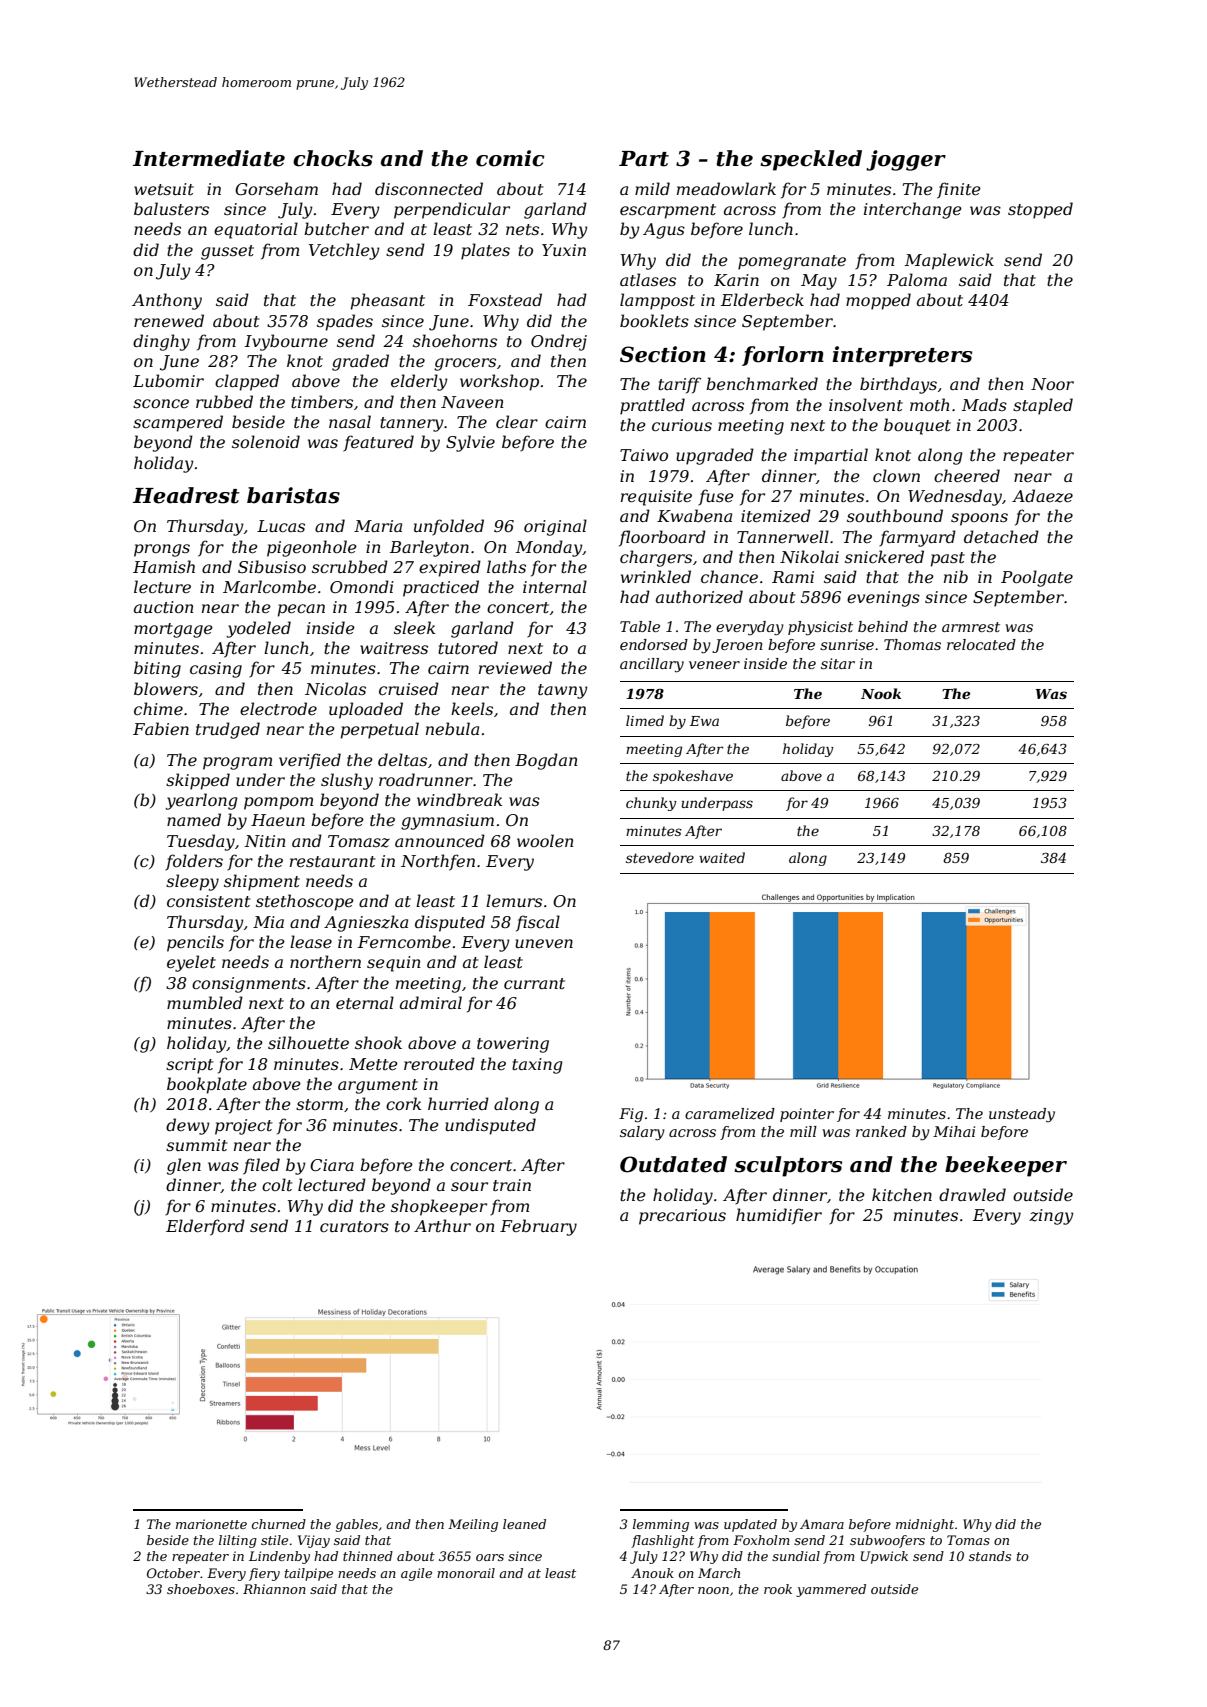 The image size is (1207, 1707). Describe the element at coordinates (881, 693) in the screenshot. I see `Nook` at that location.
